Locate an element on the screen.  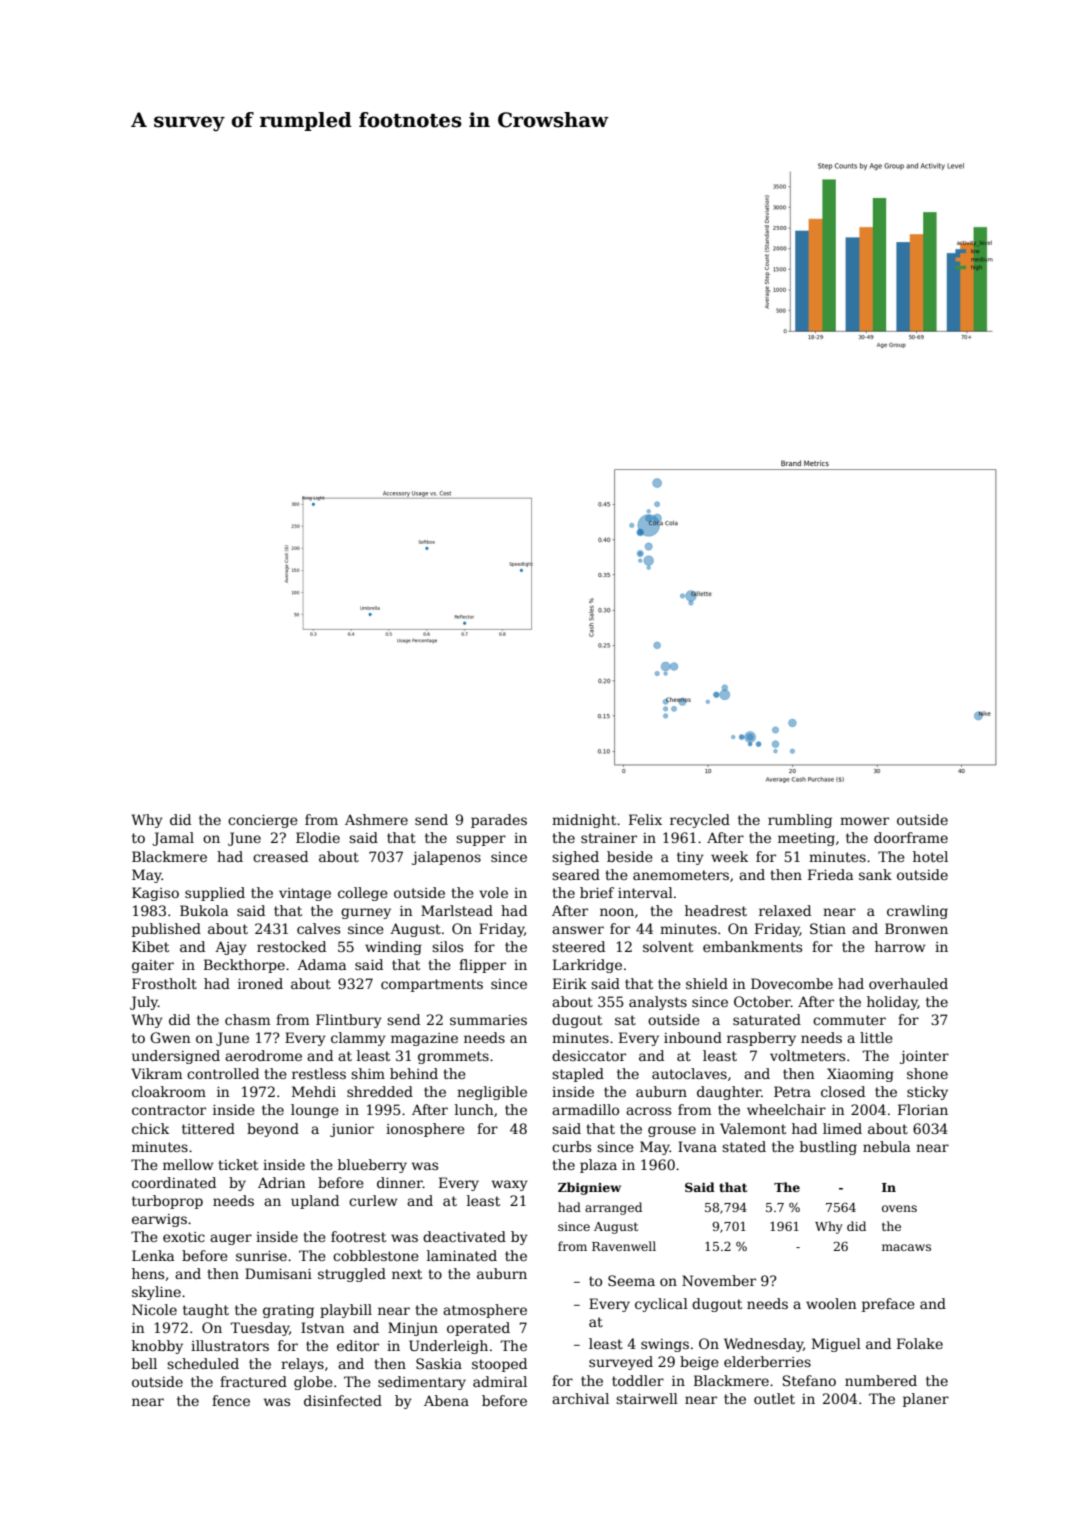
grouse is located at coordinates (672, 1131).
